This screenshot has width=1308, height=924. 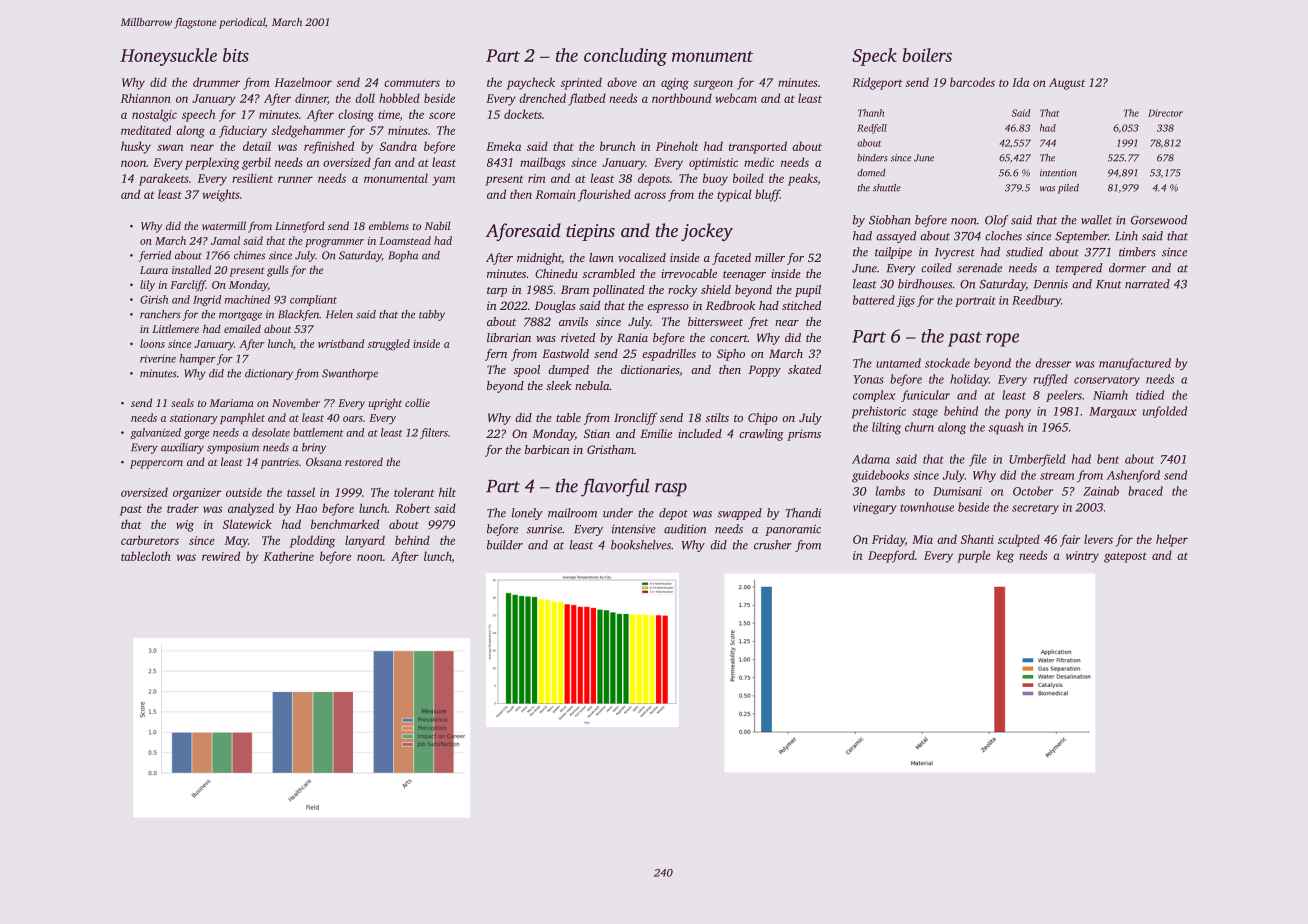 What do you see at coordinates (871, 113) in the screenshot?
I see `Thanh` at bounding box center [871, 113].
